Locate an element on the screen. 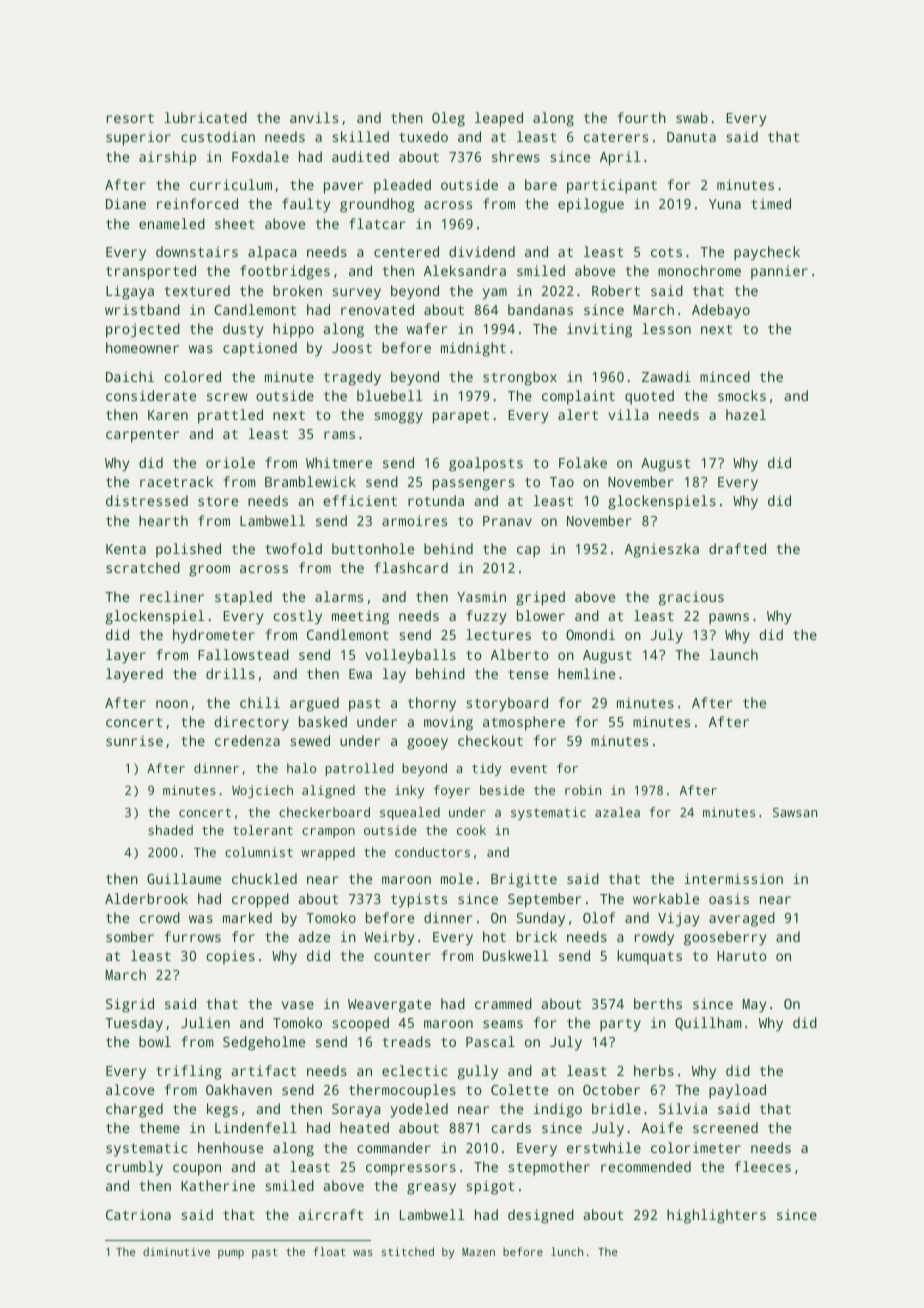 This screenshot has height=1308, width=924. flashcard is located at coordinates (411, 567).
